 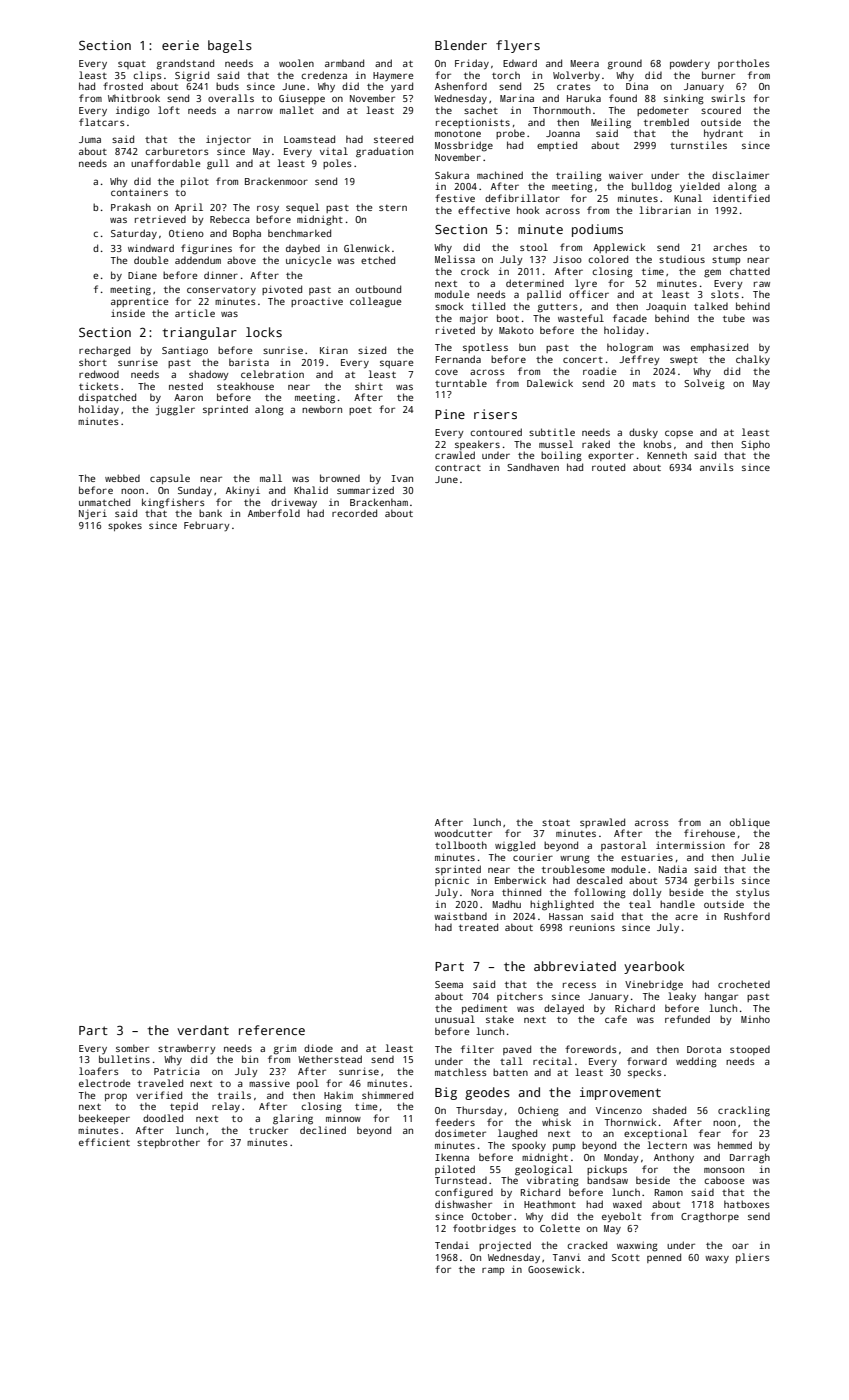 What do you see at coordinates (518, 46) in the document?
I see `flyers` at bounding box center [518, 46].
